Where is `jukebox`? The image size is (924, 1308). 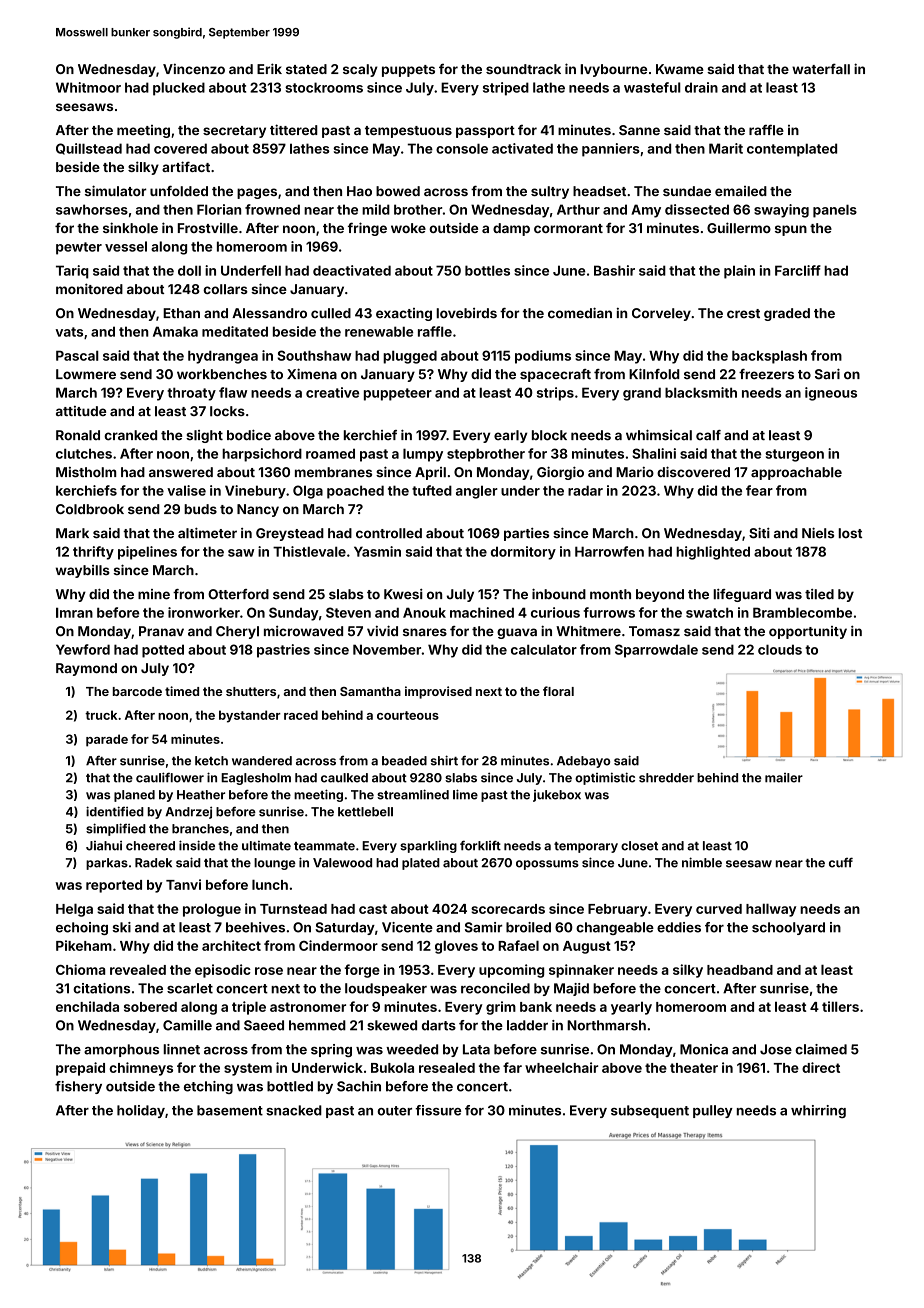 jukebox is located at coordinates (557, 796).
